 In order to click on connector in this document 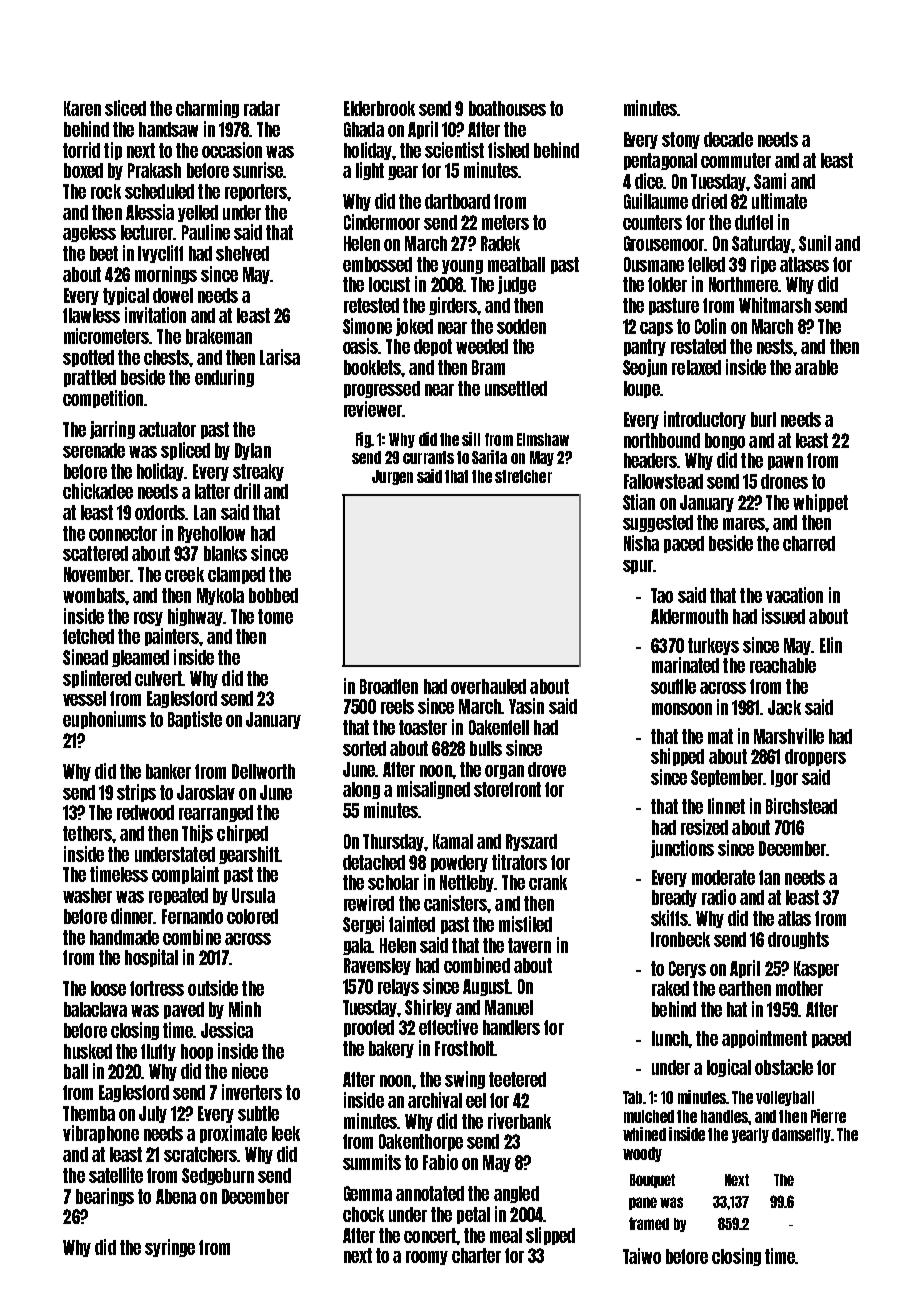, I will do `click(123, 533)`.
